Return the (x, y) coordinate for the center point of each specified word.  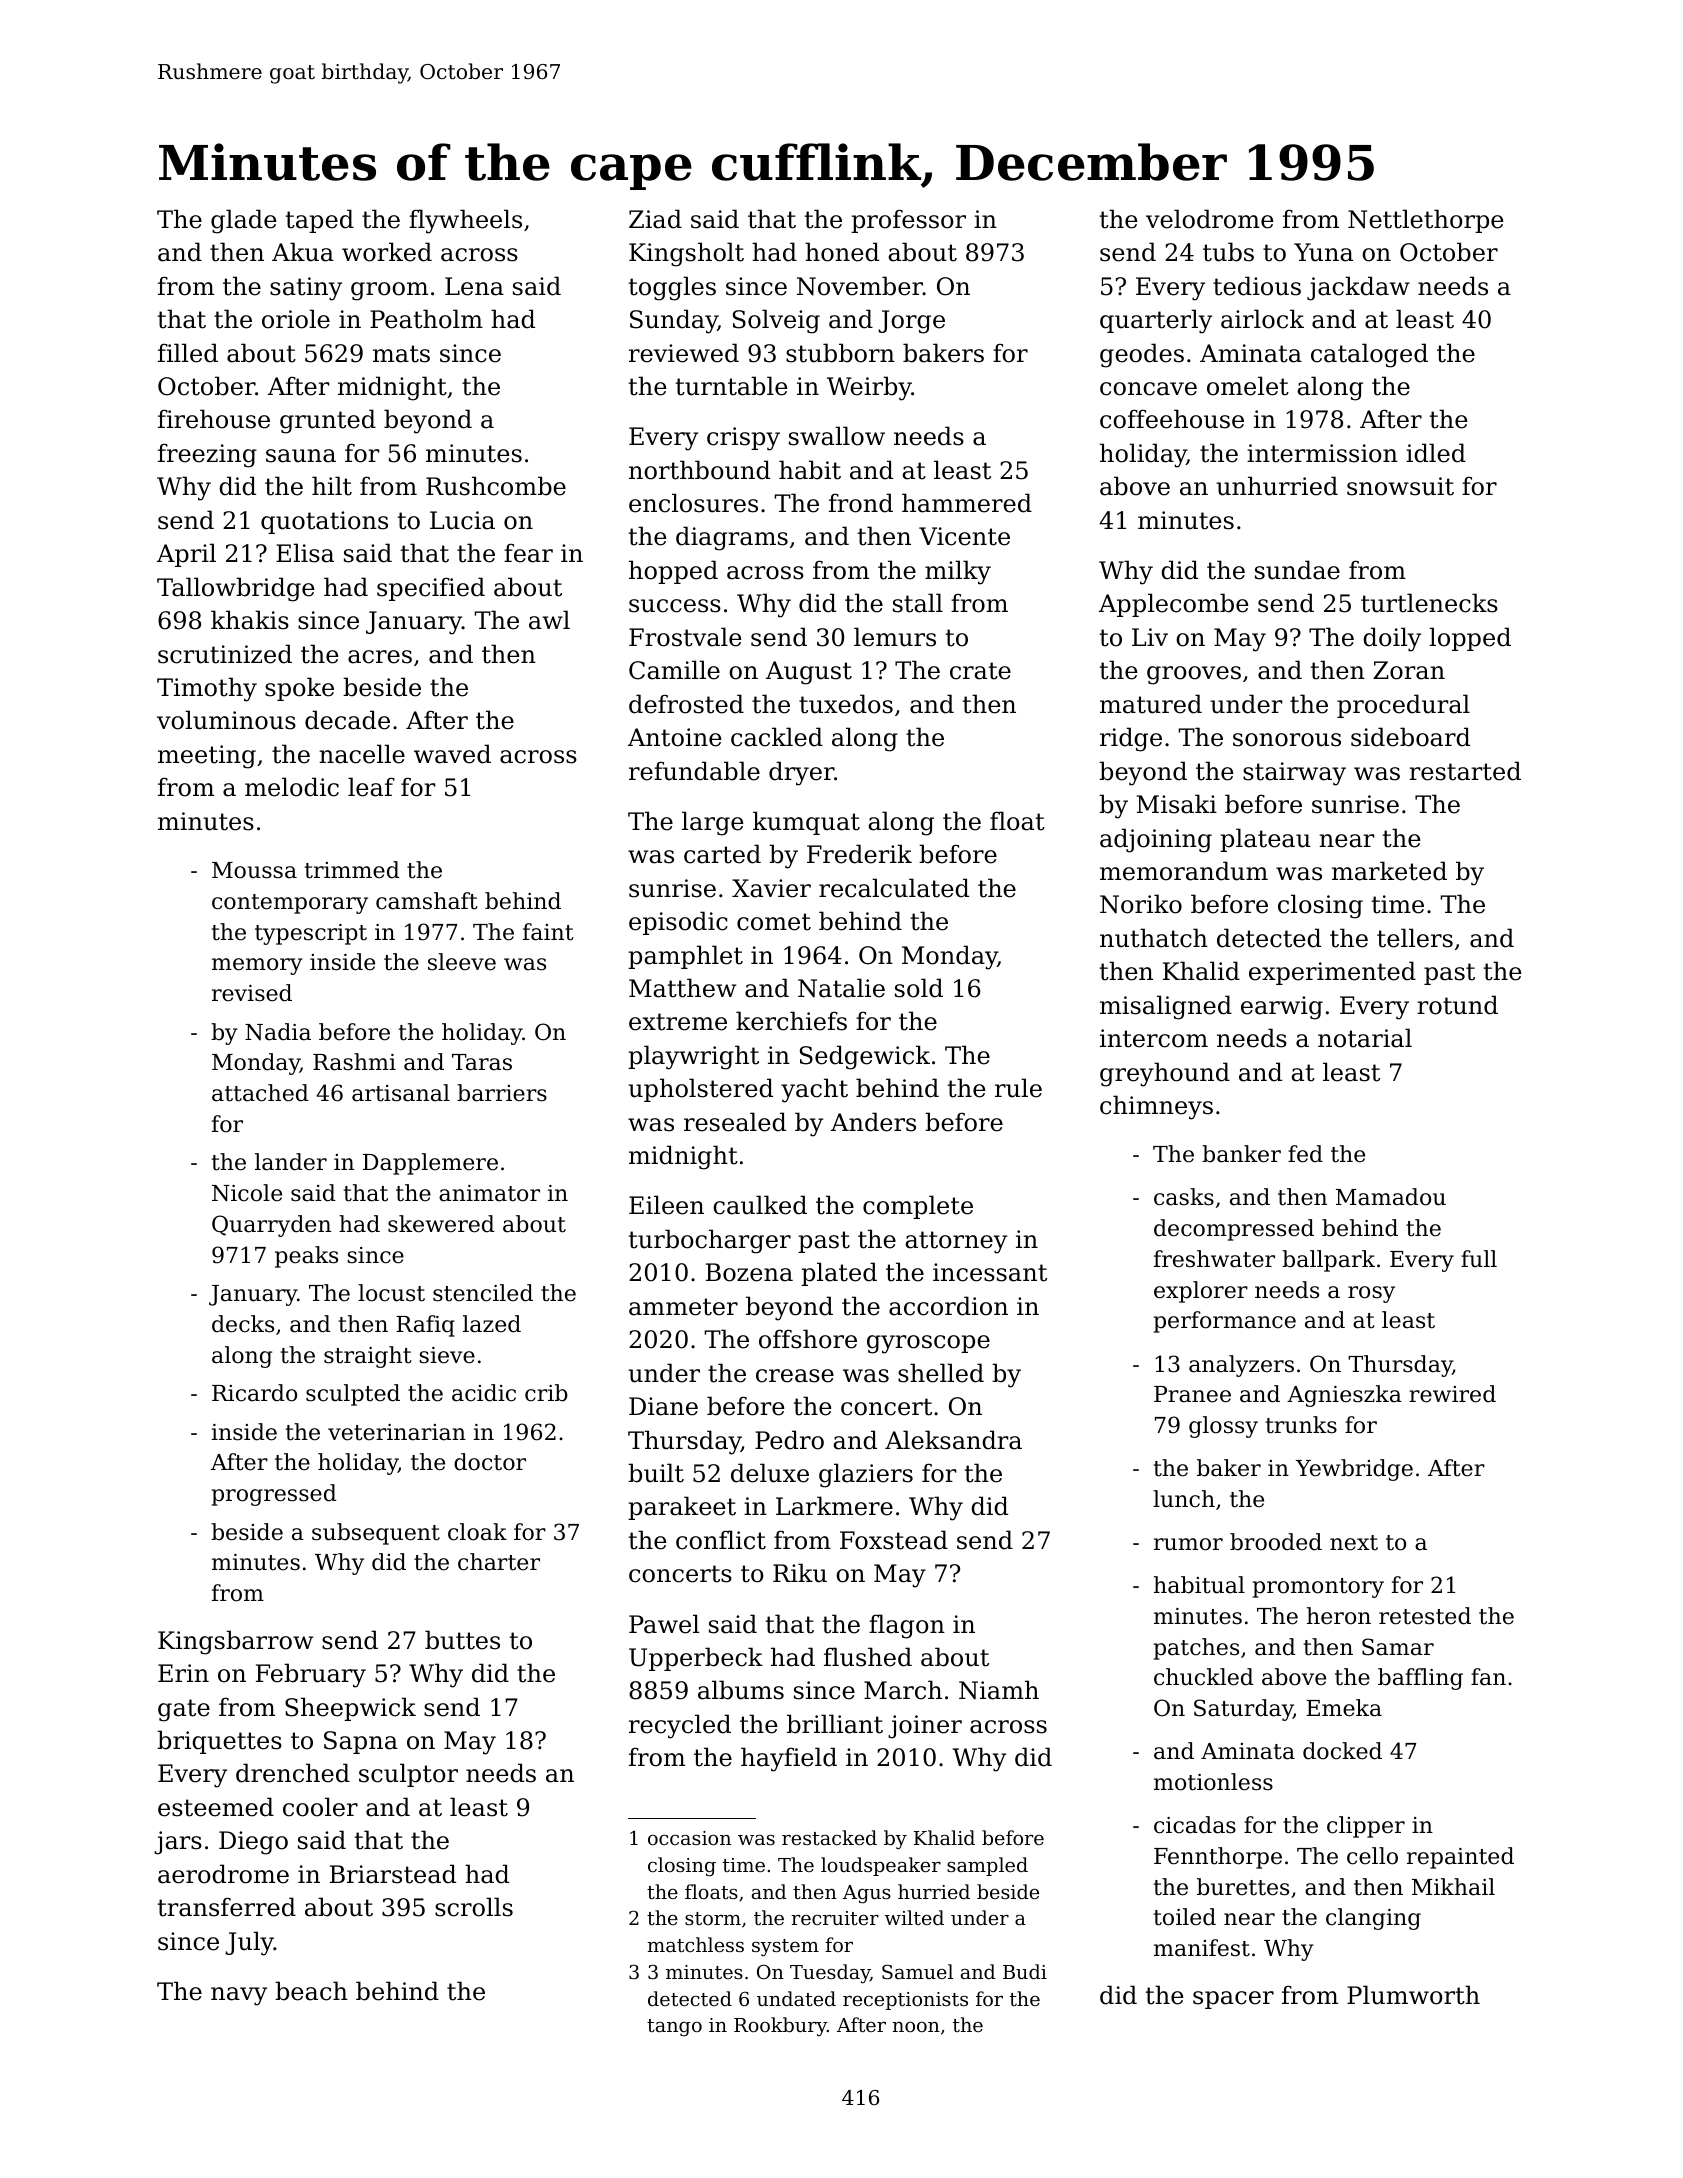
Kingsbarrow (235, 1642)
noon (916, 2027)
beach (311, 1991)
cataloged (1369, 355)
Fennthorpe (1218, 1858)
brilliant (835, 1724)
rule (1018, 1088)
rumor (1188, 1544)
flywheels (465, 221)
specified (431, 589)
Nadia (278, 1032)
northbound (699, 470)
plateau (1265, 840)
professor (908, 221)
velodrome (1210, 219)
